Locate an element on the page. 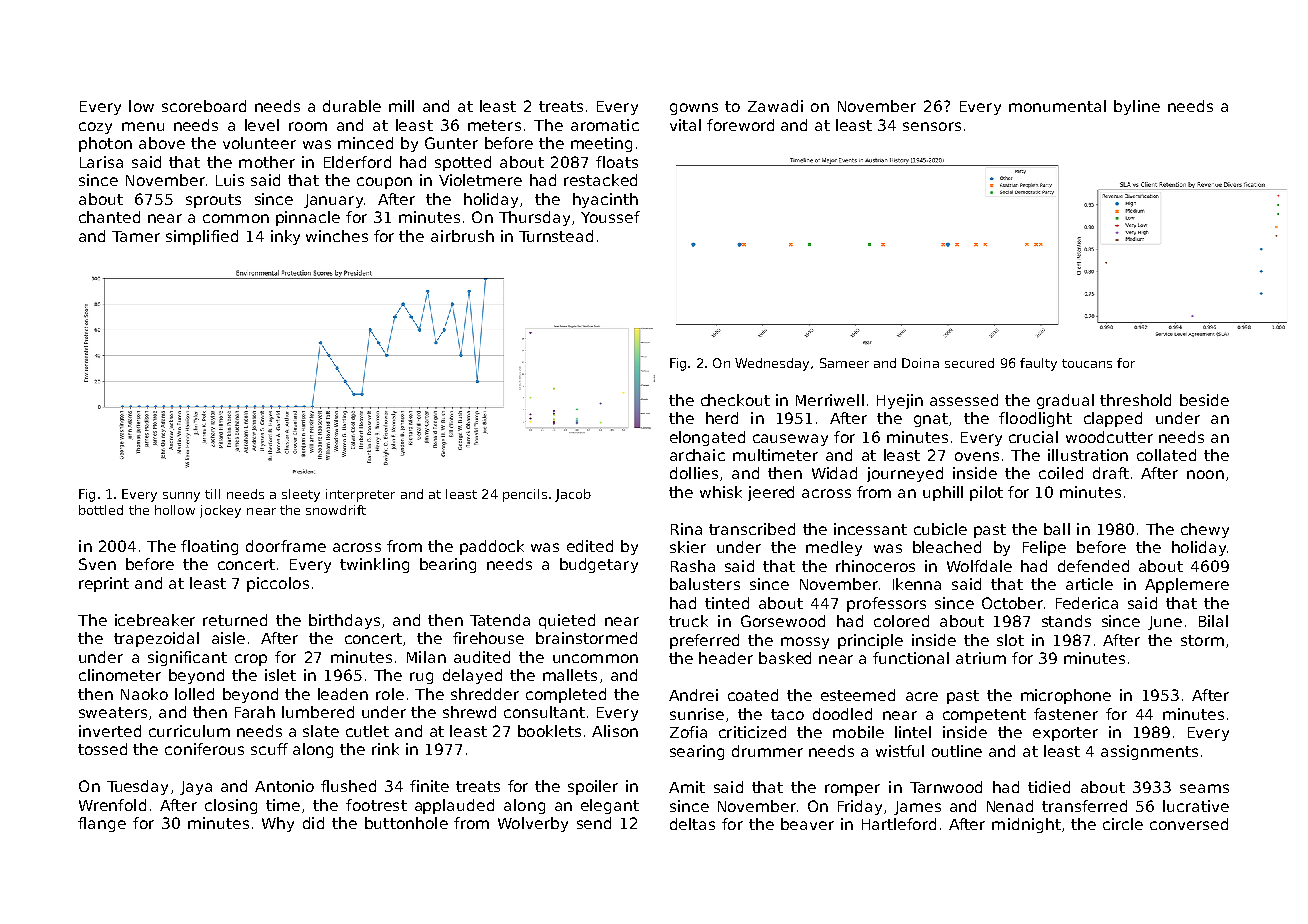 The height and width of the image is (924, 1308). Youssef is located at coordinates (610, 217).
